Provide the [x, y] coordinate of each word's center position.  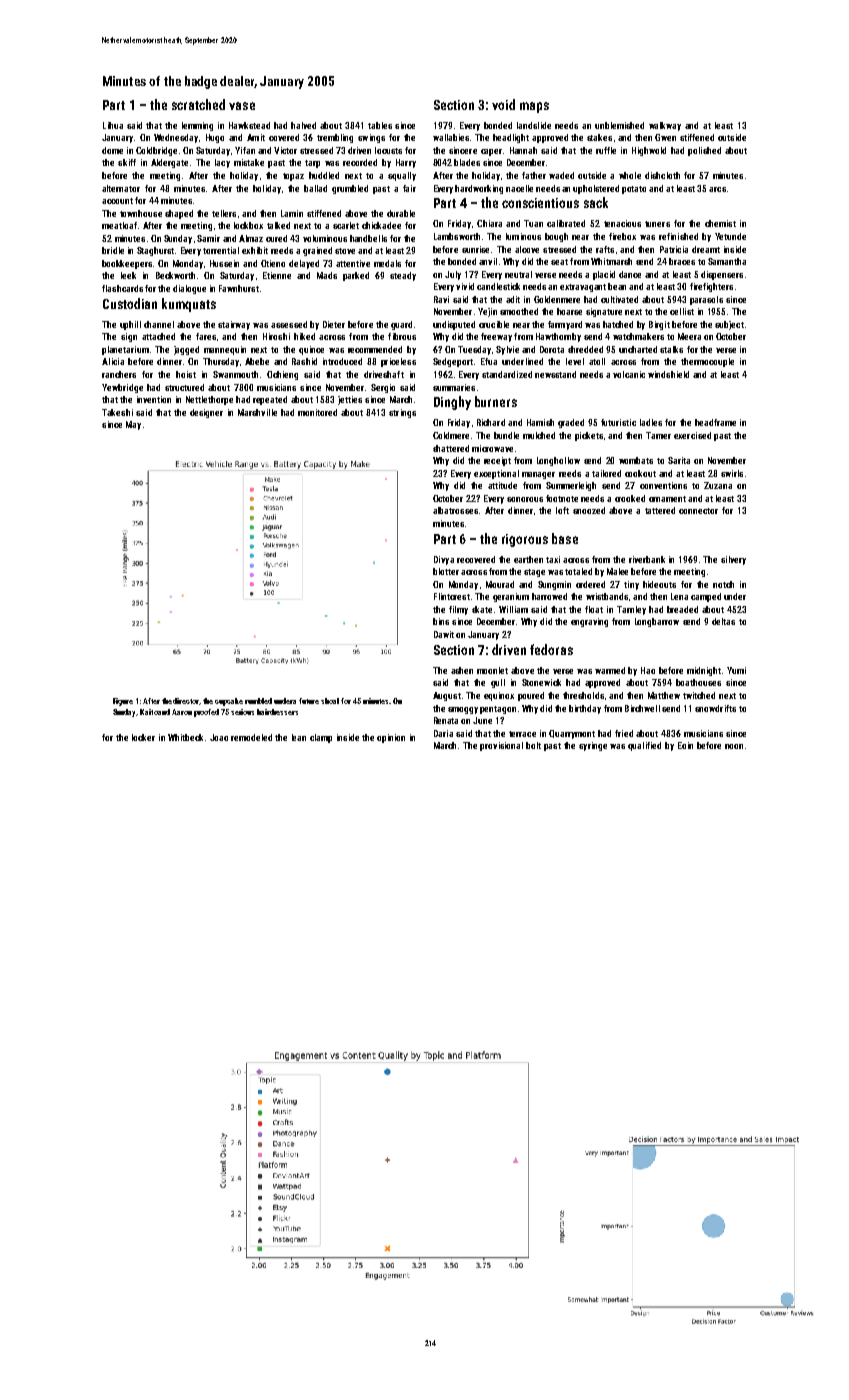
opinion [391, 738]
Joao [219, 737]
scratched [198, 104]
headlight [511, 138]
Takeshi [117, 412]
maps [534, 107]
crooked [630, 498]
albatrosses [455, 510]
